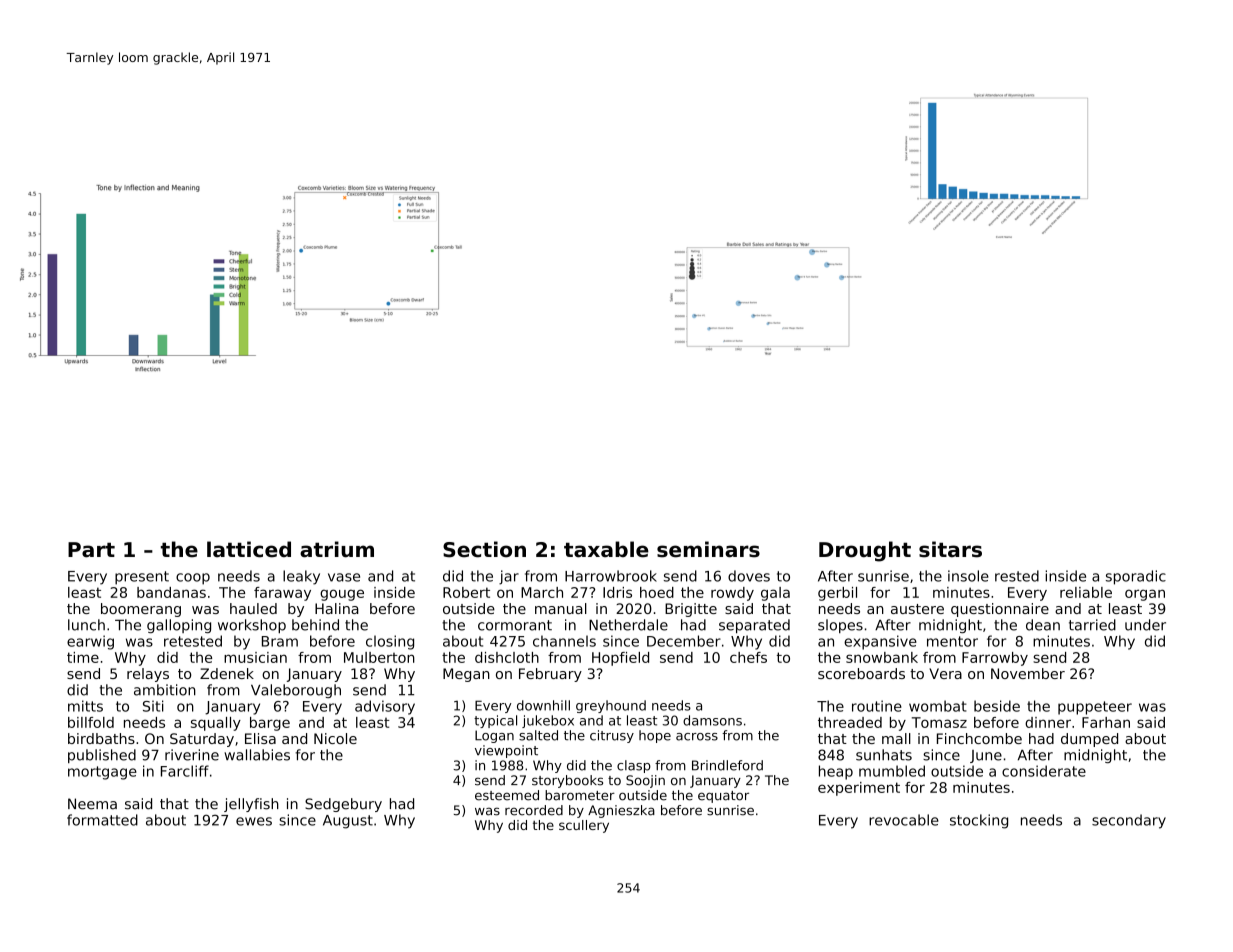 Image resolution: width=1233 pixels, height=952 pixels. Describe the element at coordinates (254, 821) in the image. I see `ewes` at that location.
